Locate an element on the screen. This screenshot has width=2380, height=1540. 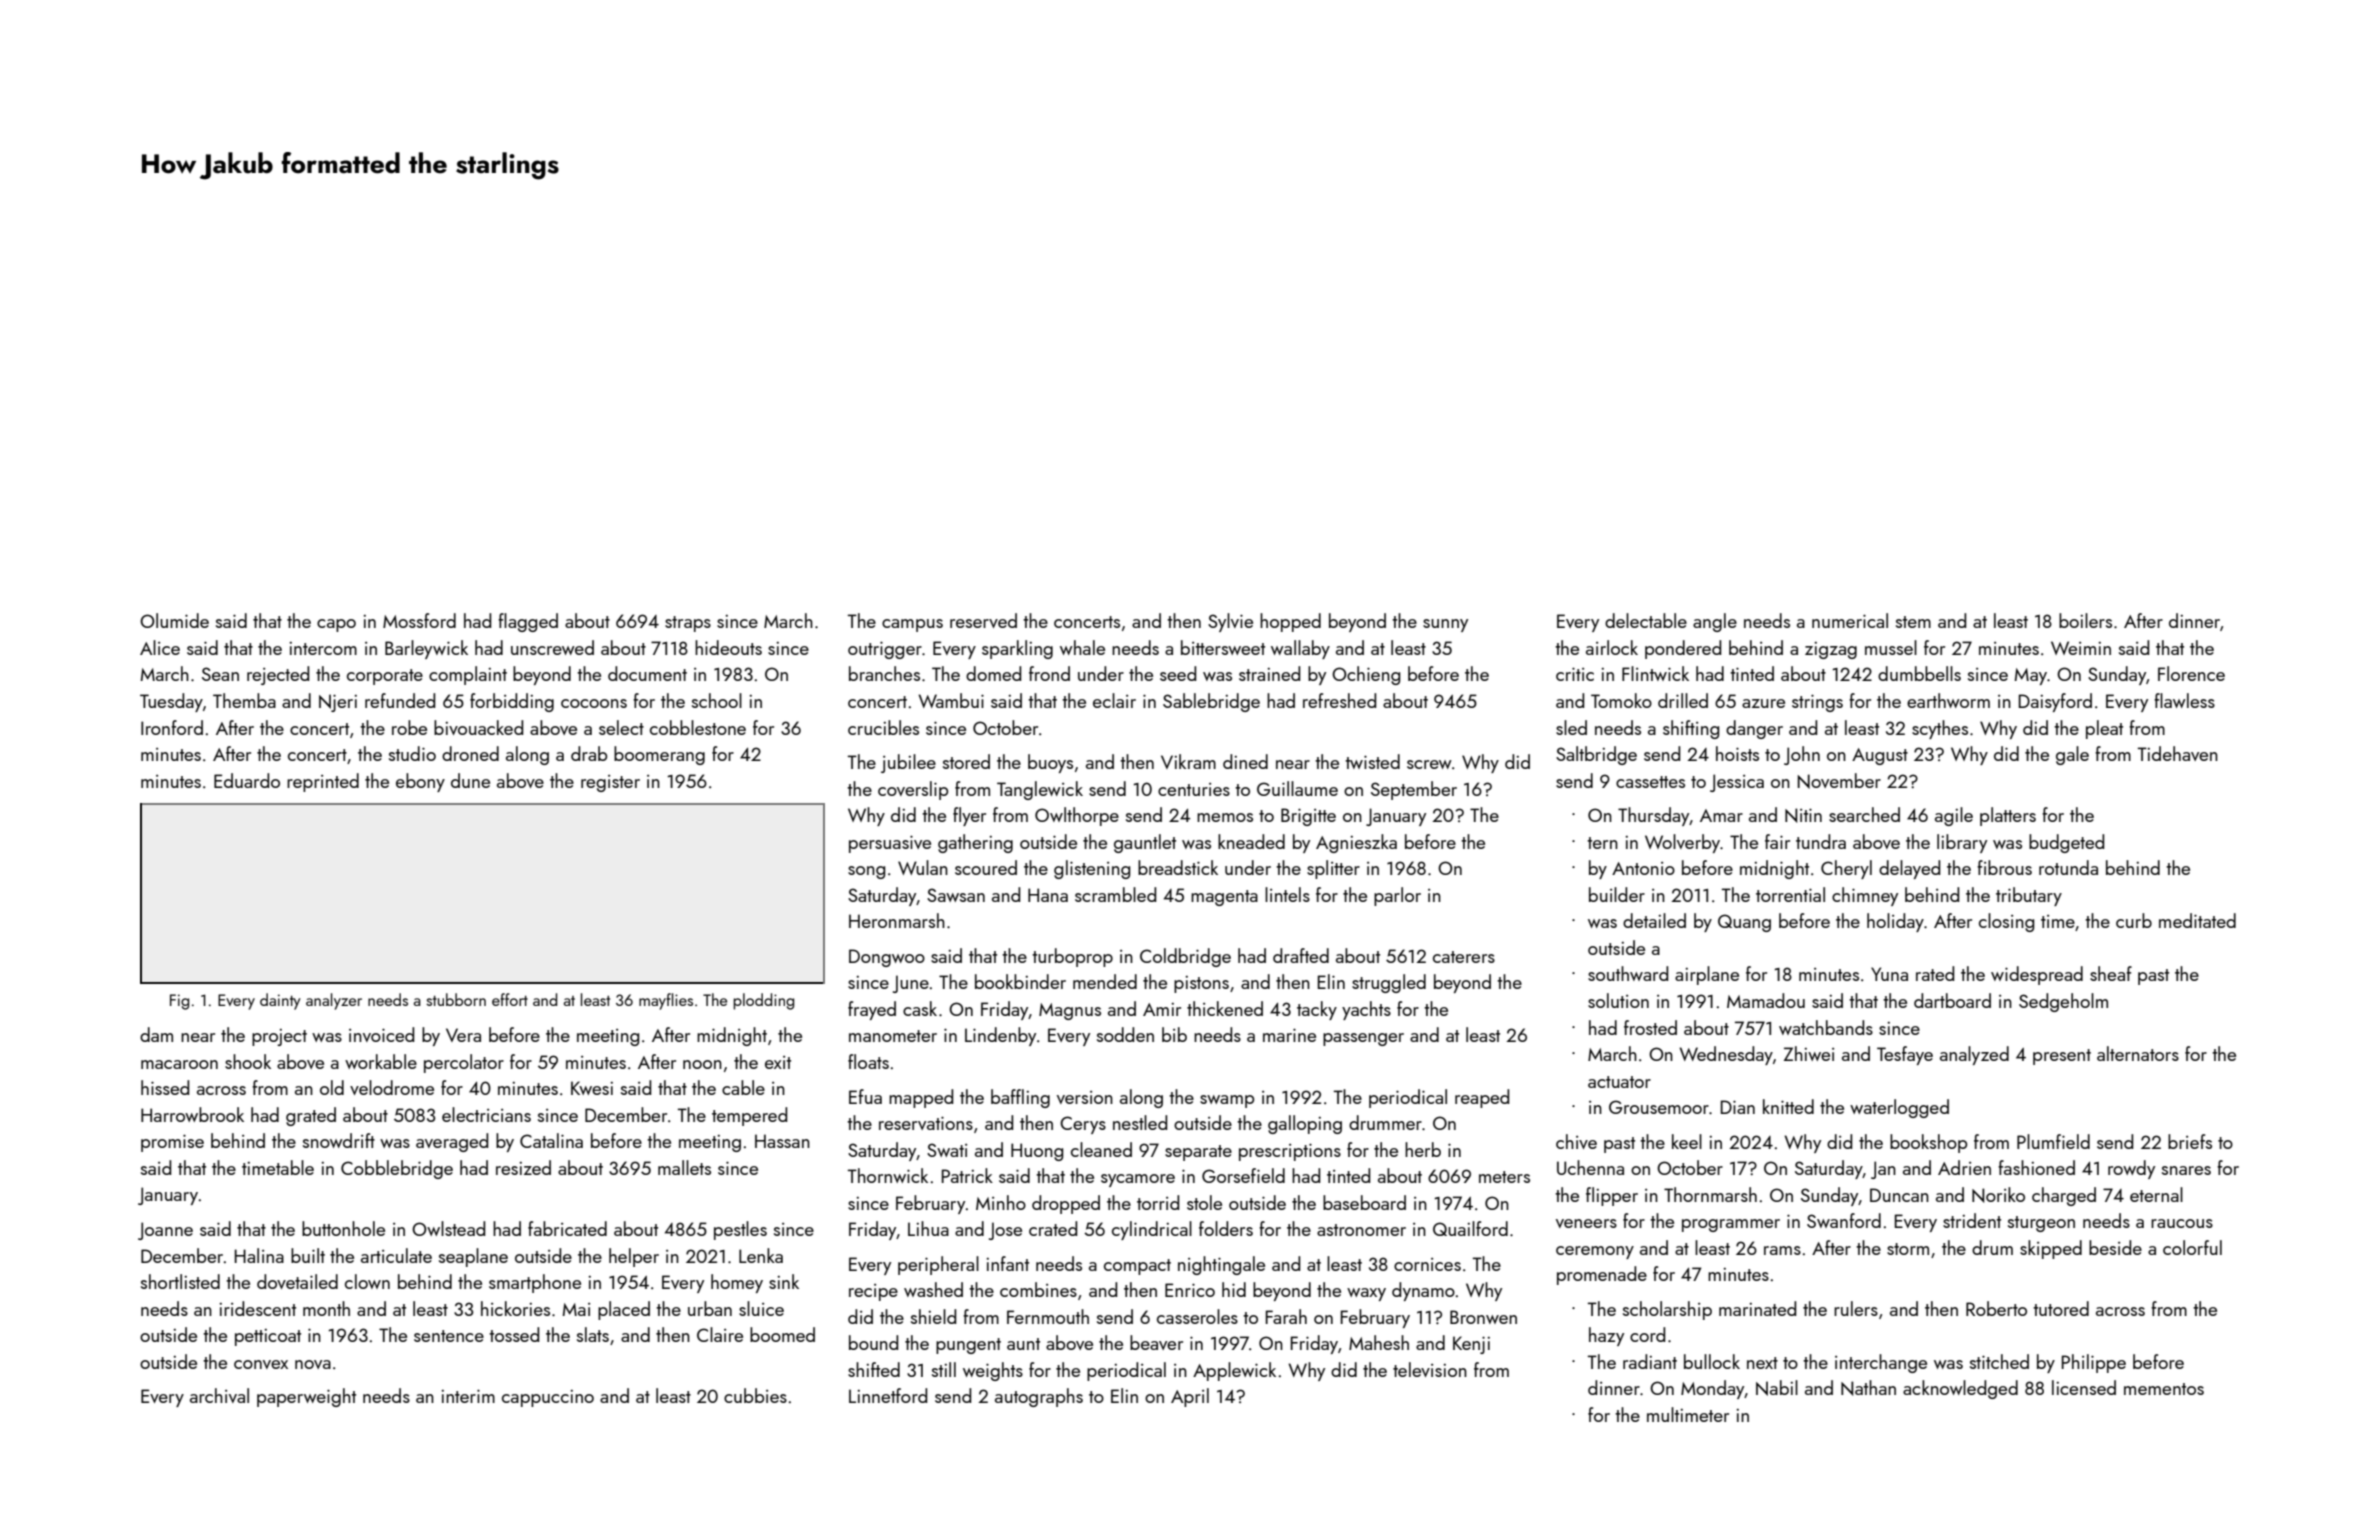
budgeted is located at coordinates (2066, 843).
